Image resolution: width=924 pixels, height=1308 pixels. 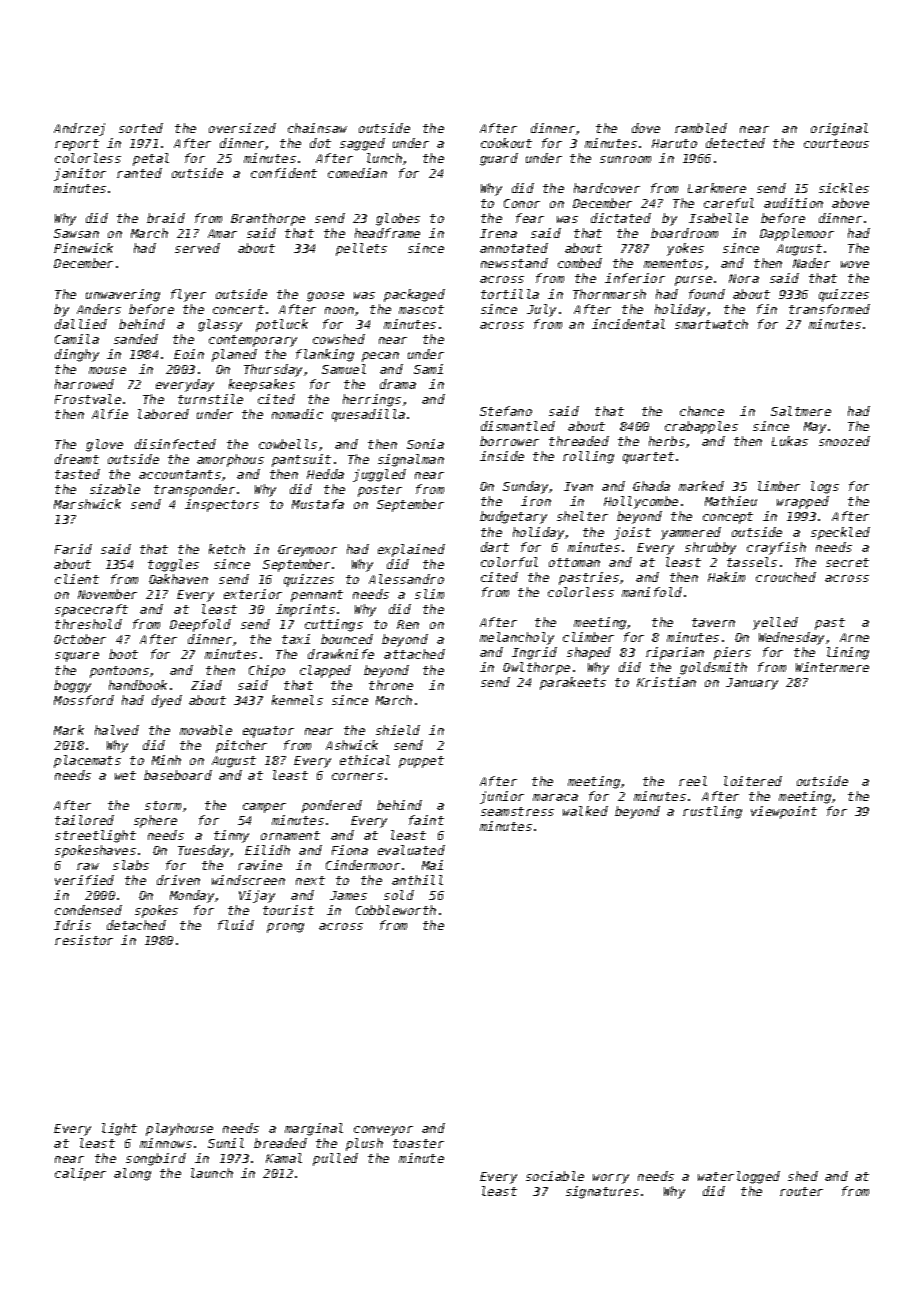 I want to click on Saltmere, so click(x=801, y=411).
